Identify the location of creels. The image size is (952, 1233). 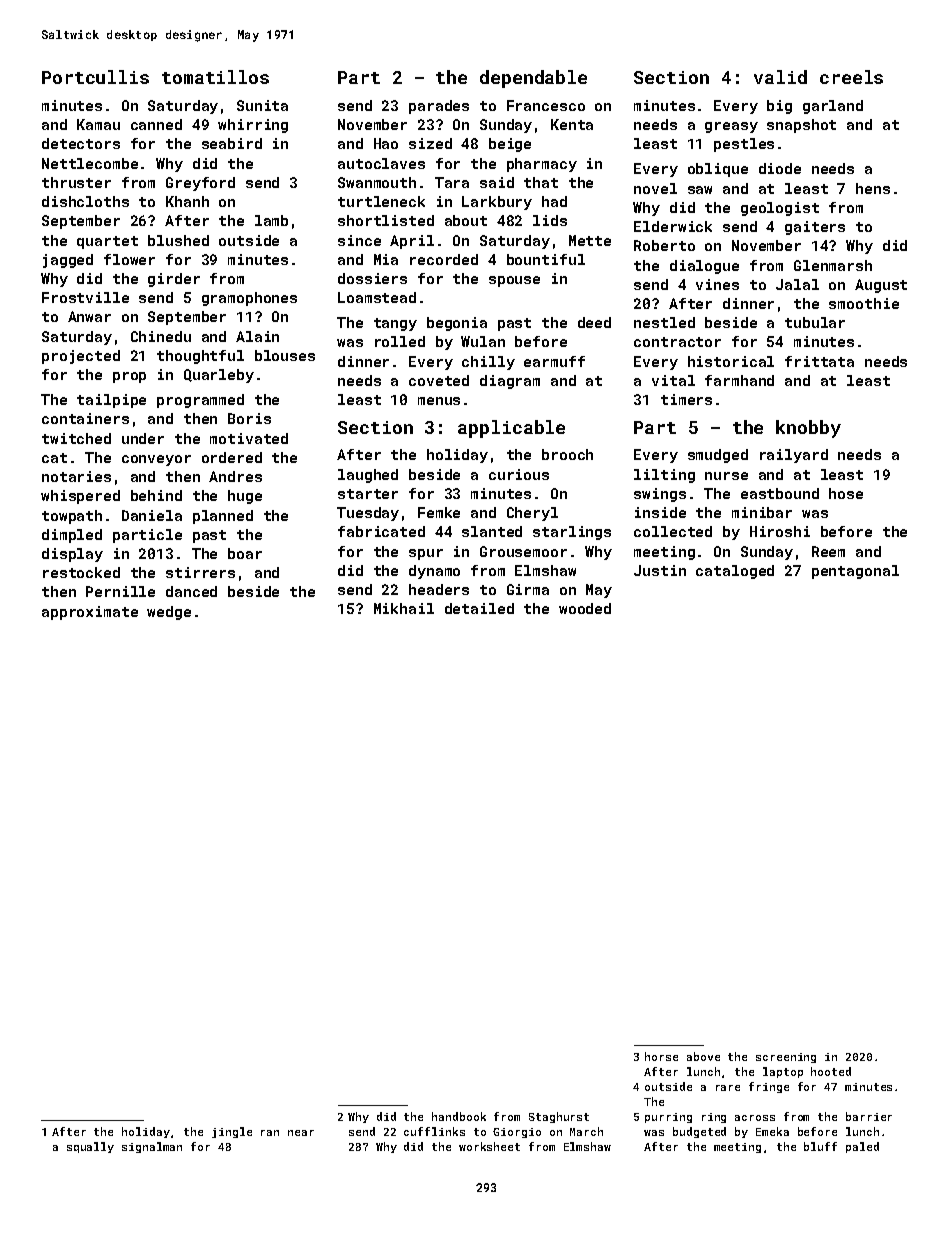
(851, 77).
